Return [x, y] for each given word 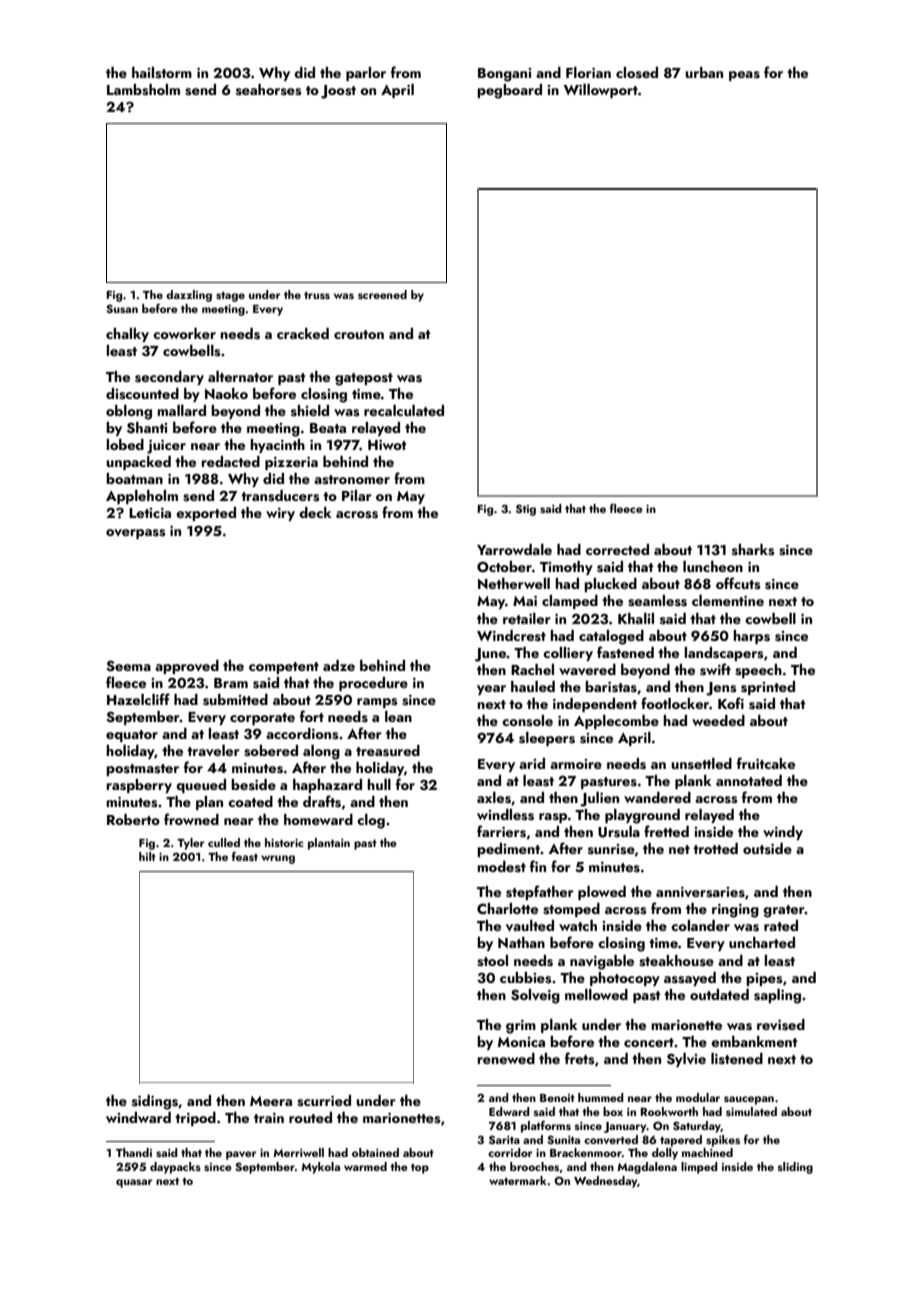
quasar [134, 1183]
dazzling [189, 296]
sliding [795, 1168]
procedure [373, 684]
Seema [128, 666]
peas [744, 76]
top [420, 1169]
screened [382, 294]
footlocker [675, 703]
